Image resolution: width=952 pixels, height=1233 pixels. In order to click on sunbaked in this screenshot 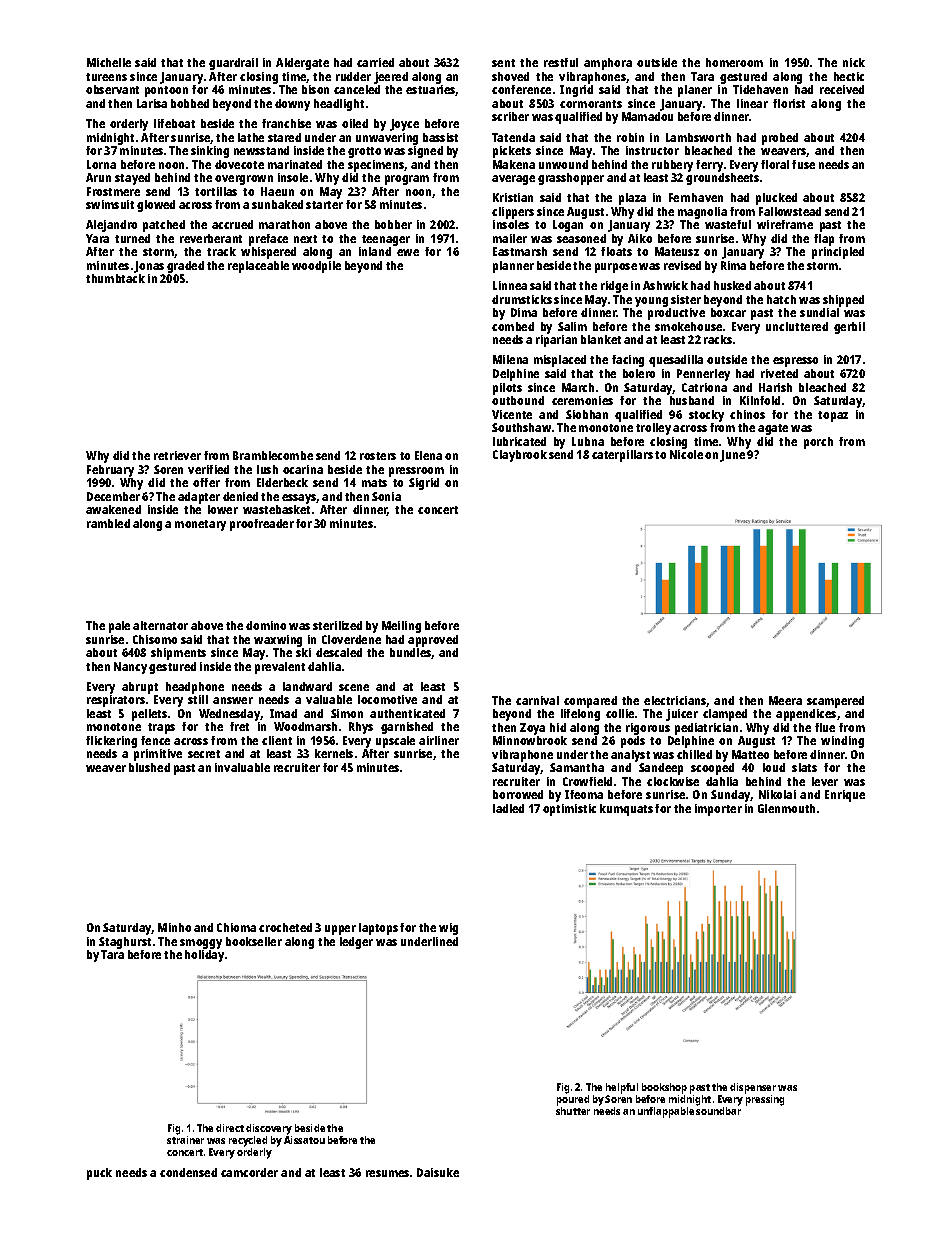, I will do `click(277, 204)`.
